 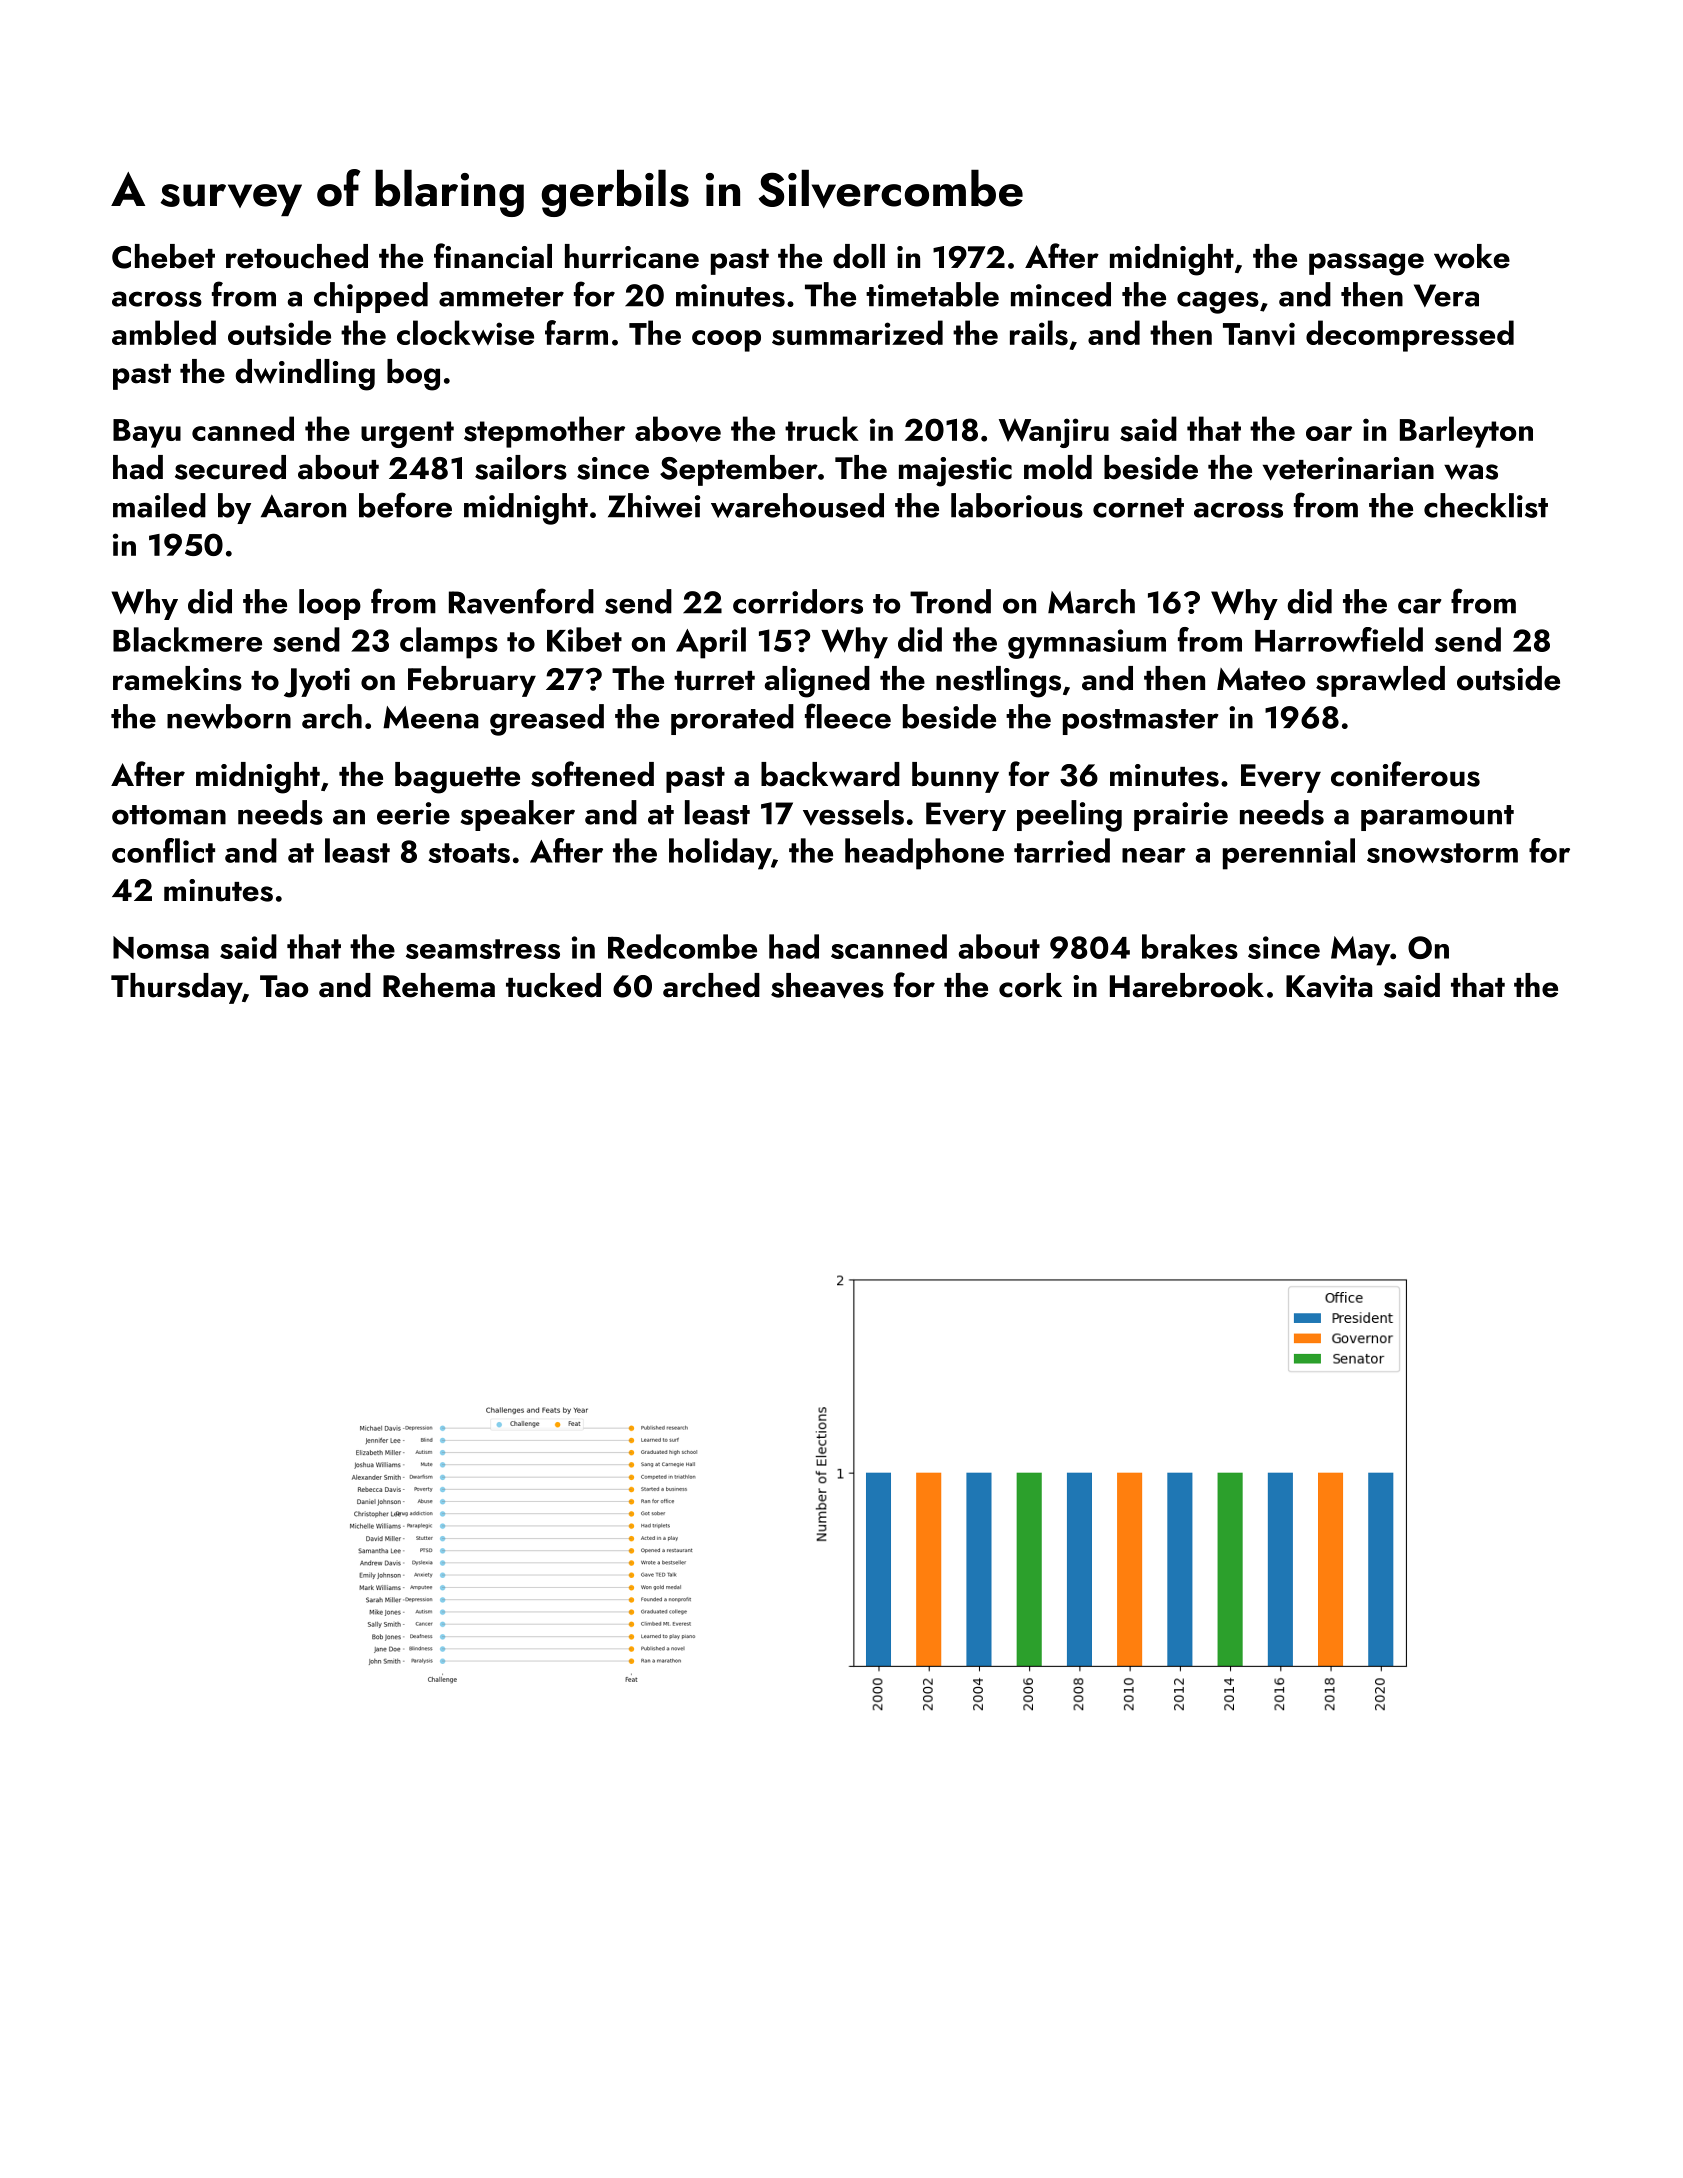 I want to click on baguette, so click(x=457, y=778).
